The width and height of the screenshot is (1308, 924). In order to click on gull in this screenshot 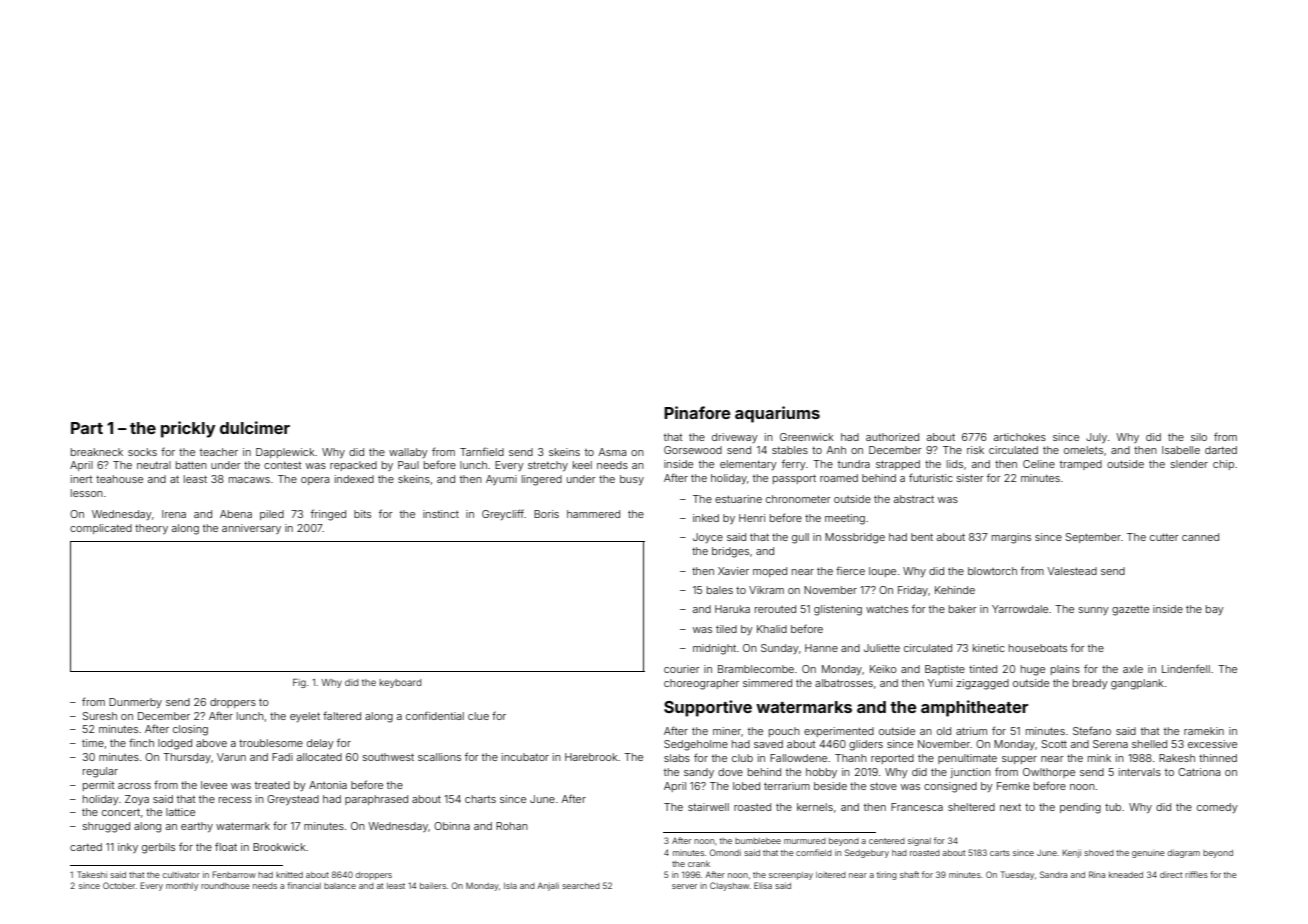, I will do `click(800, 538)`.
